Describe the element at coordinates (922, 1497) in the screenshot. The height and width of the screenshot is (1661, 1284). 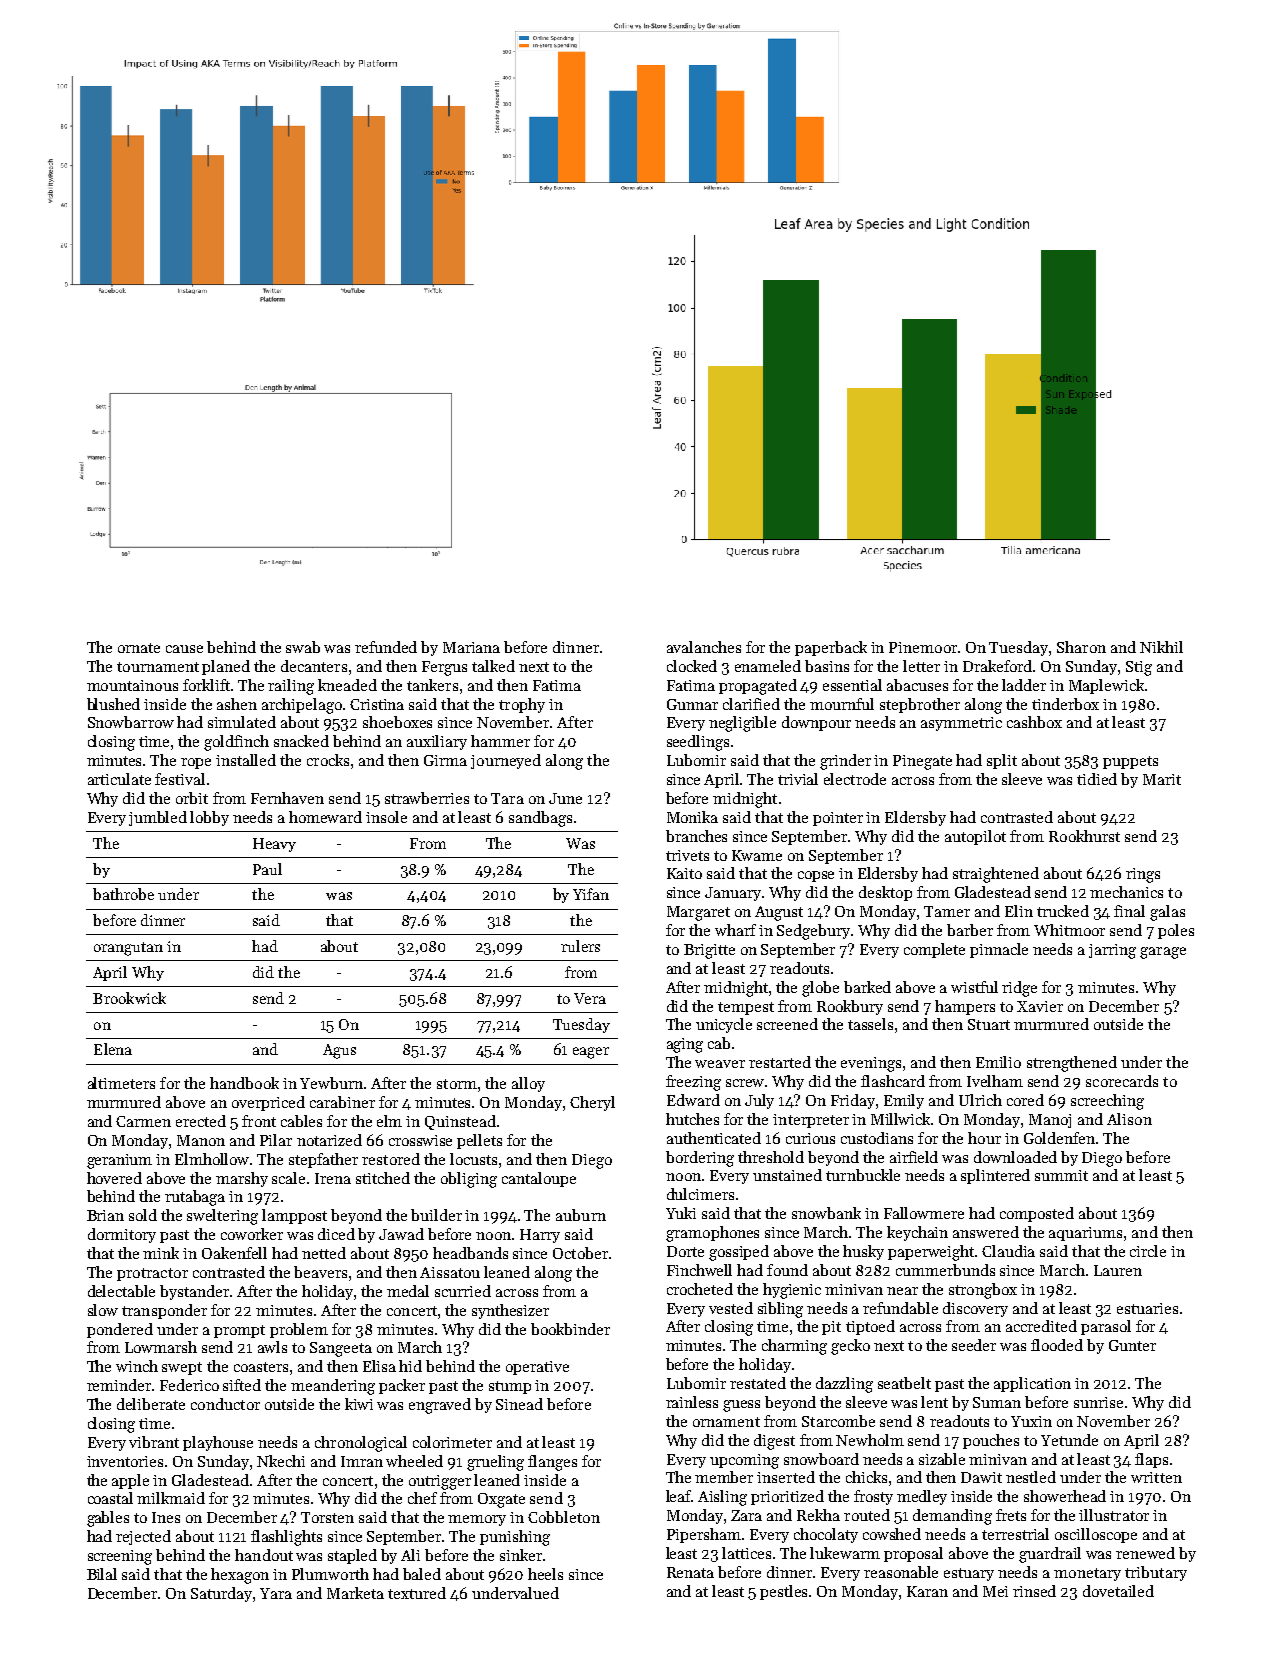
I see `medley` at that location.
